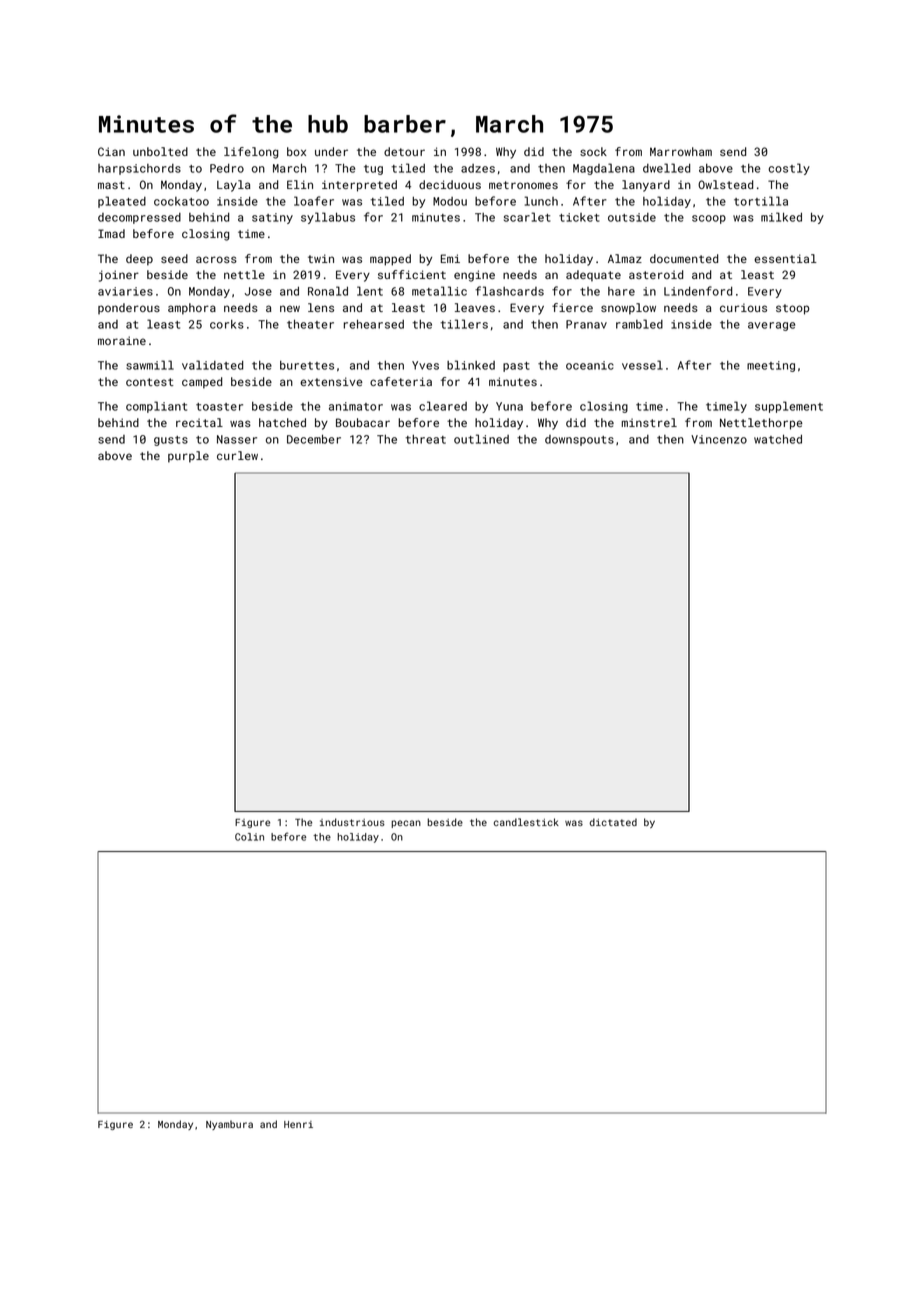 The image size is (924, 1308). I want to click on dictated, so click(613, 822).
